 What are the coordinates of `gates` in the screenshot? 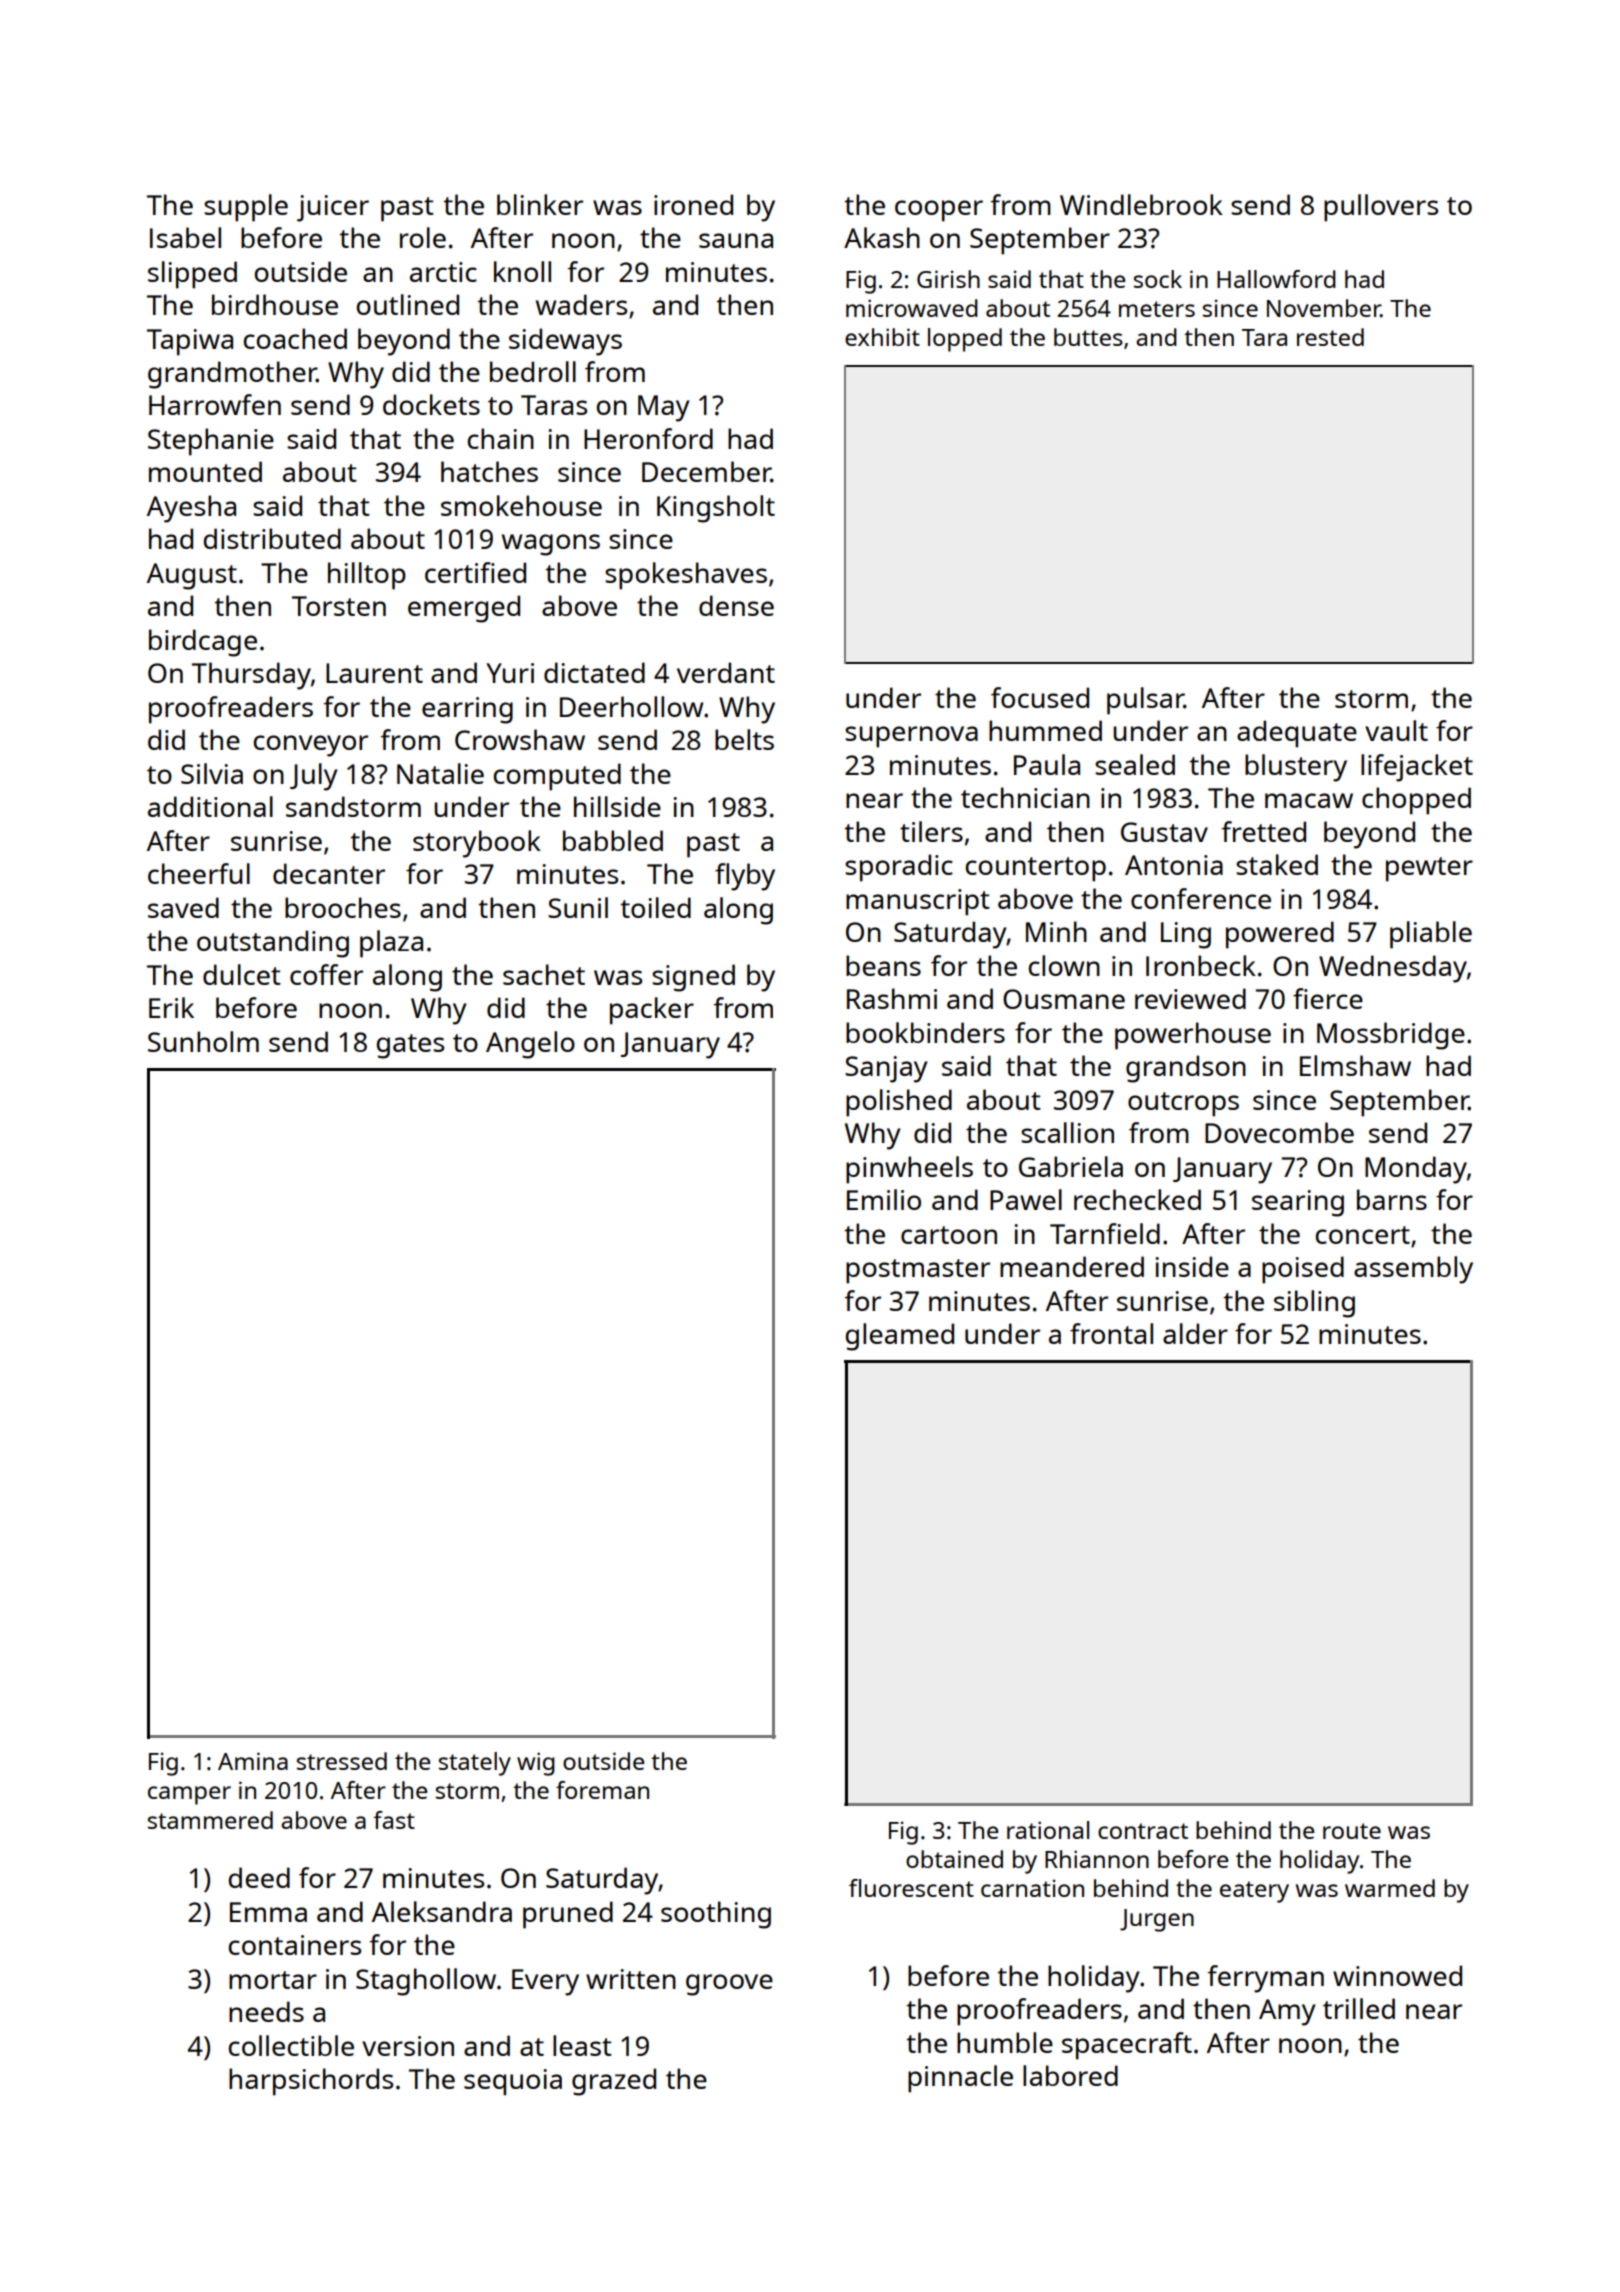 It's located at (410, 1046).
